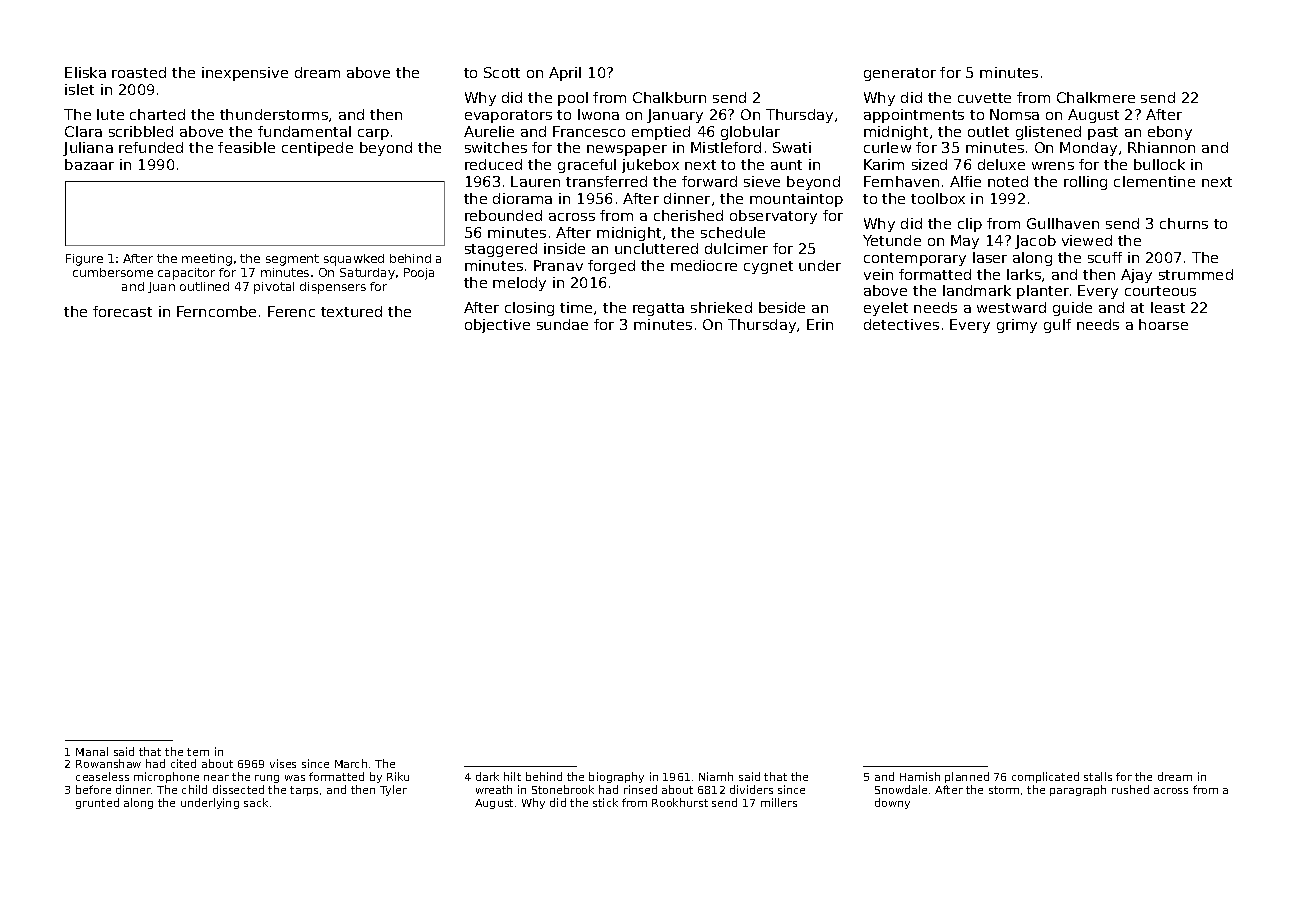 The width and height of the page is (1308, 924). What do you see at coordinates (965, 181) in the page?
I see `Alfie` at bounding box center [965, 181].
